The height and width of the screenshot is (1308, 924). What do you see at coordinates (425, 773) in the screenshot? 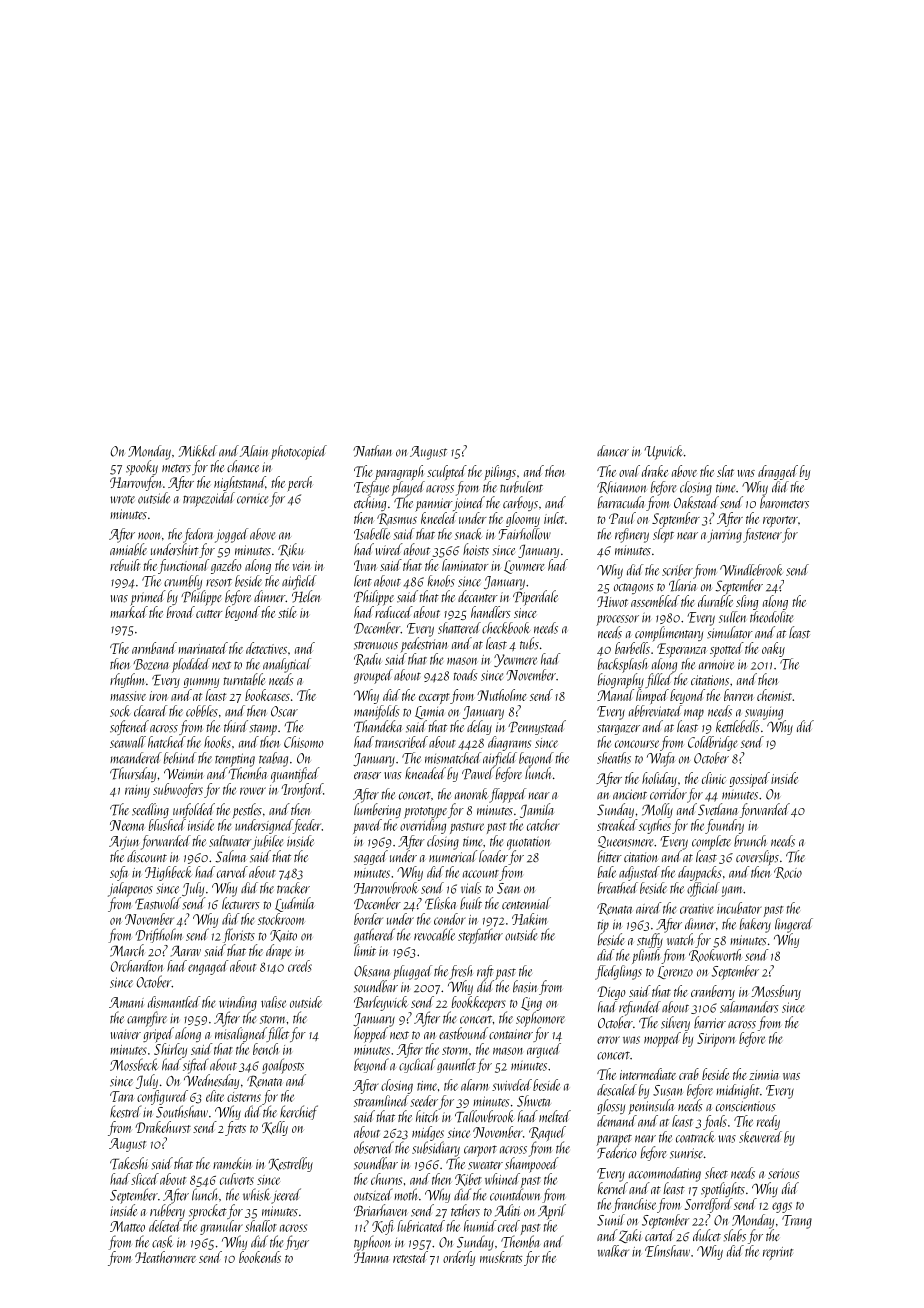
I see `kneaded` at bounding box center [425, 773].
